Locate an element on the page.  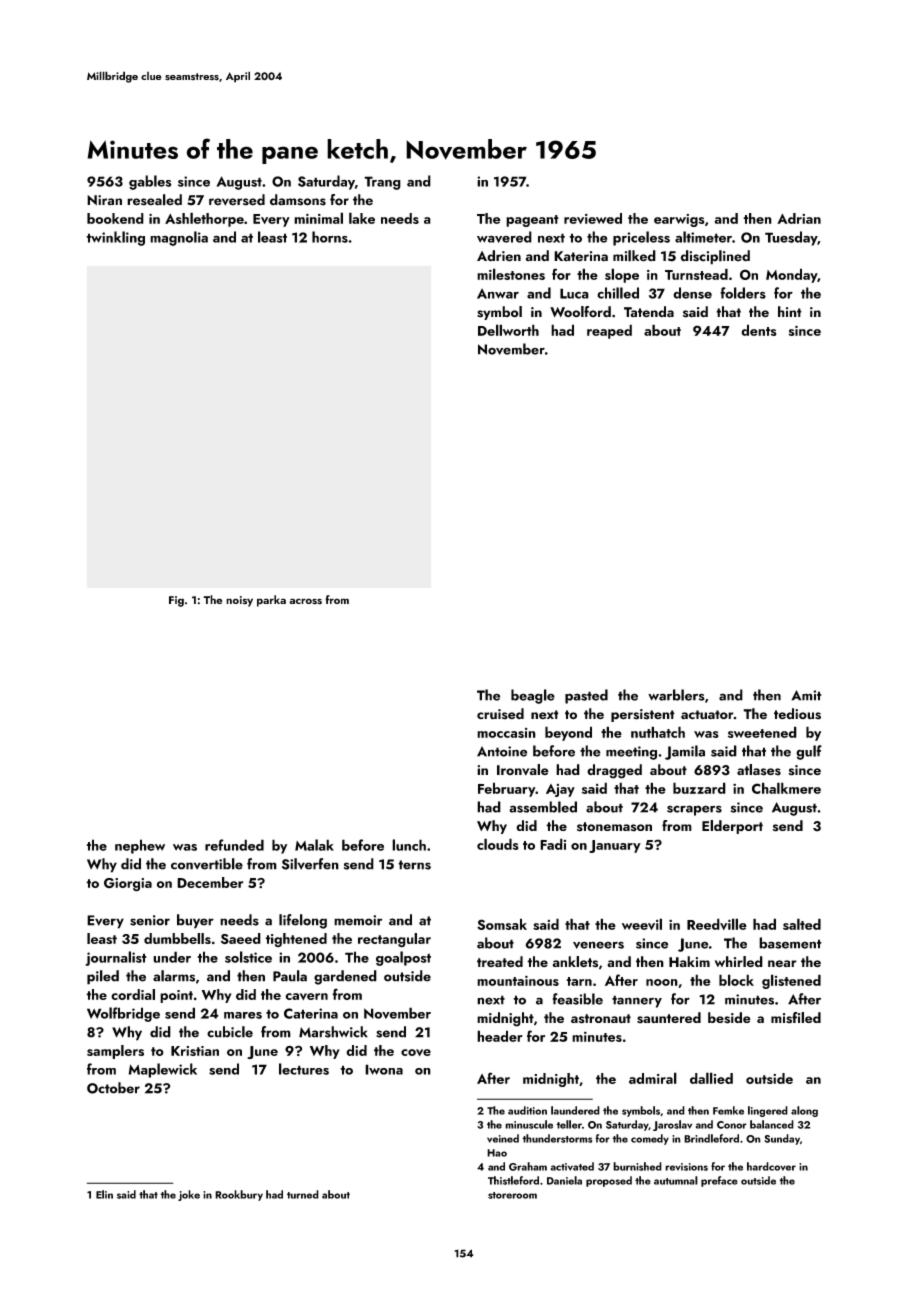
gables is located at coordinates (150, 182).
